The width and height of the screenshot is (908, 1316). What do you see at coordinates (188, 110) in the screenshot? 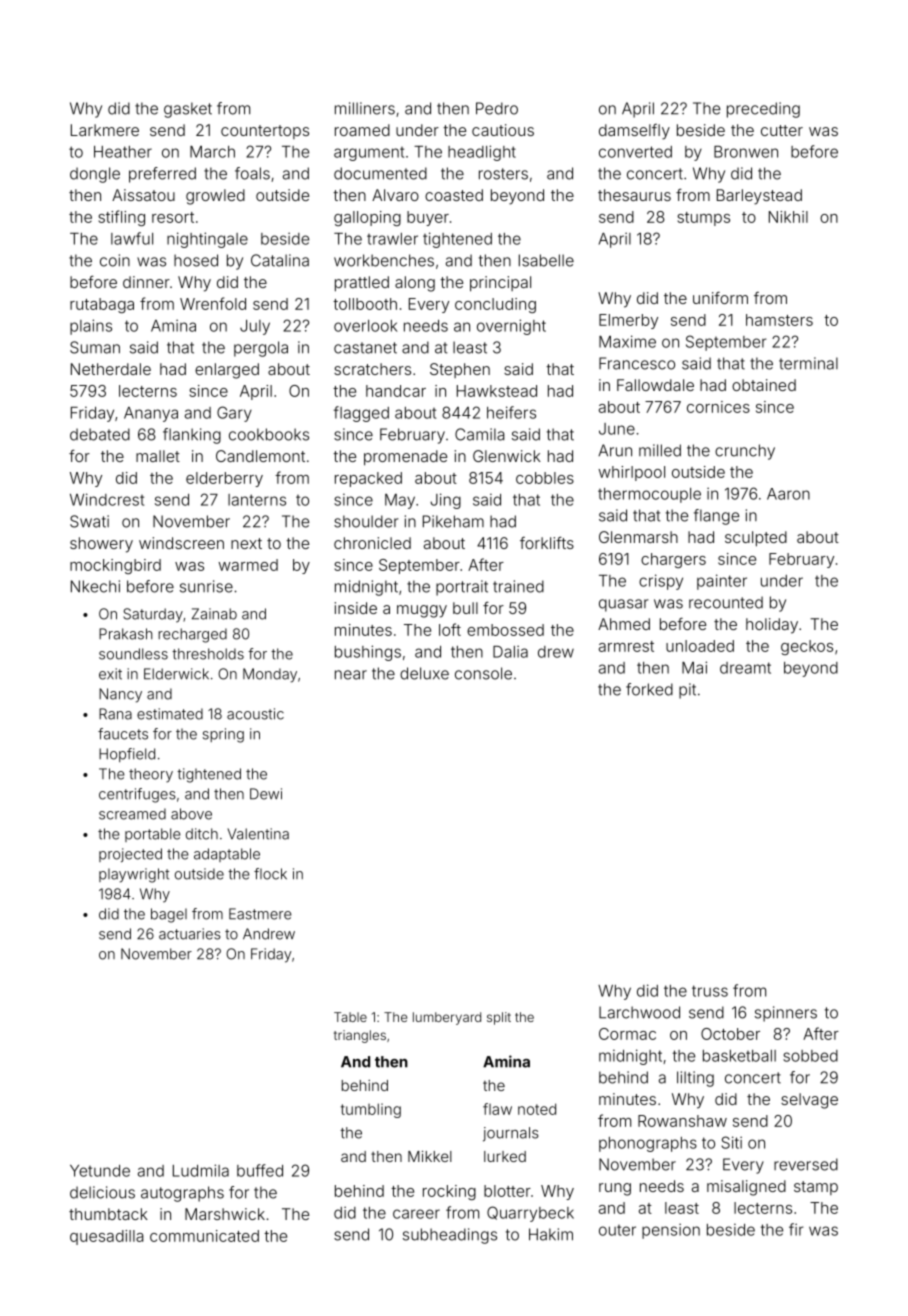
I see `gasket` at bounding box center [188, 110].
